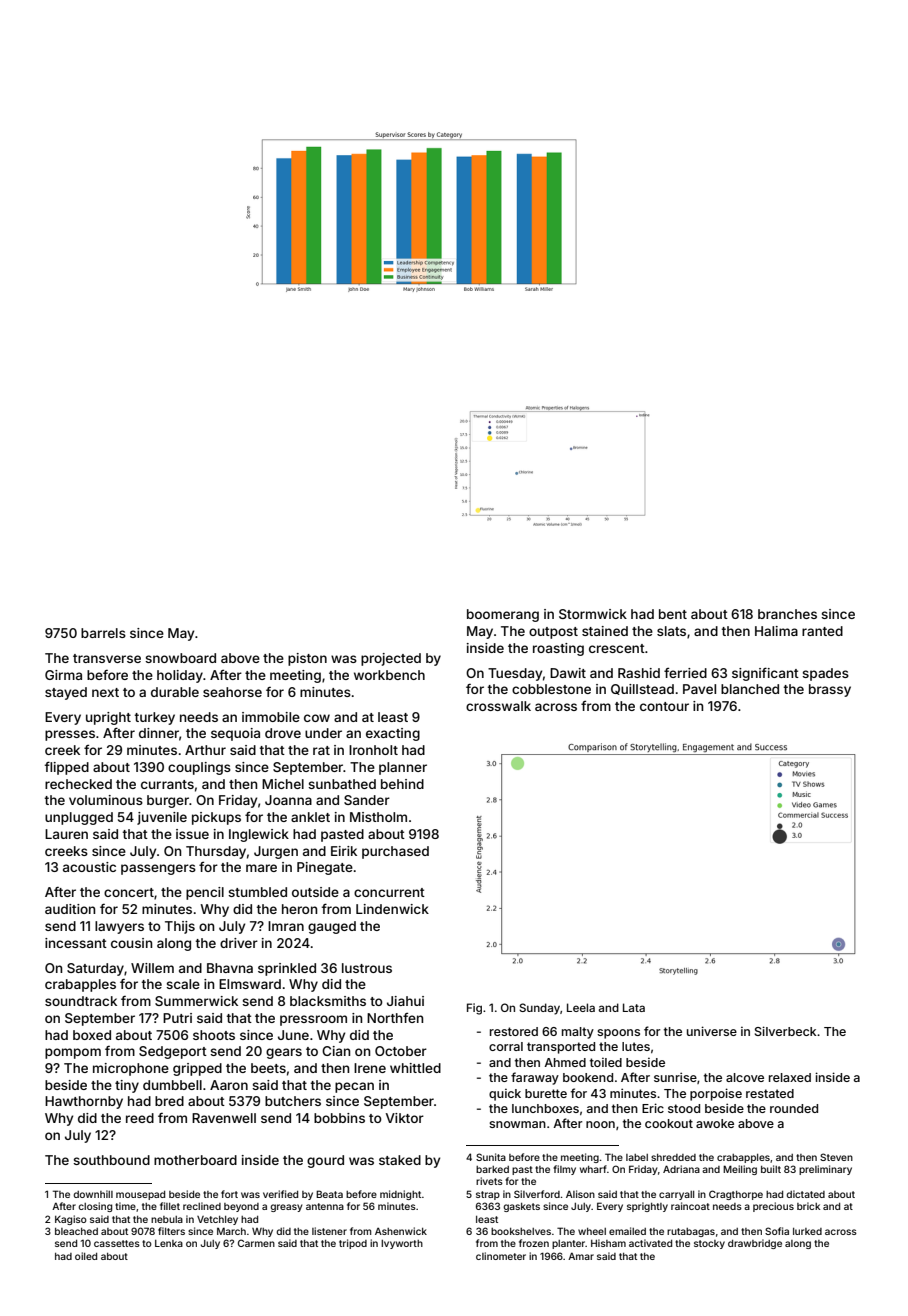 Image resolution: width=908 pixels, height=1316 pixels. I want to click on Mistholm, so click(378, 817).
